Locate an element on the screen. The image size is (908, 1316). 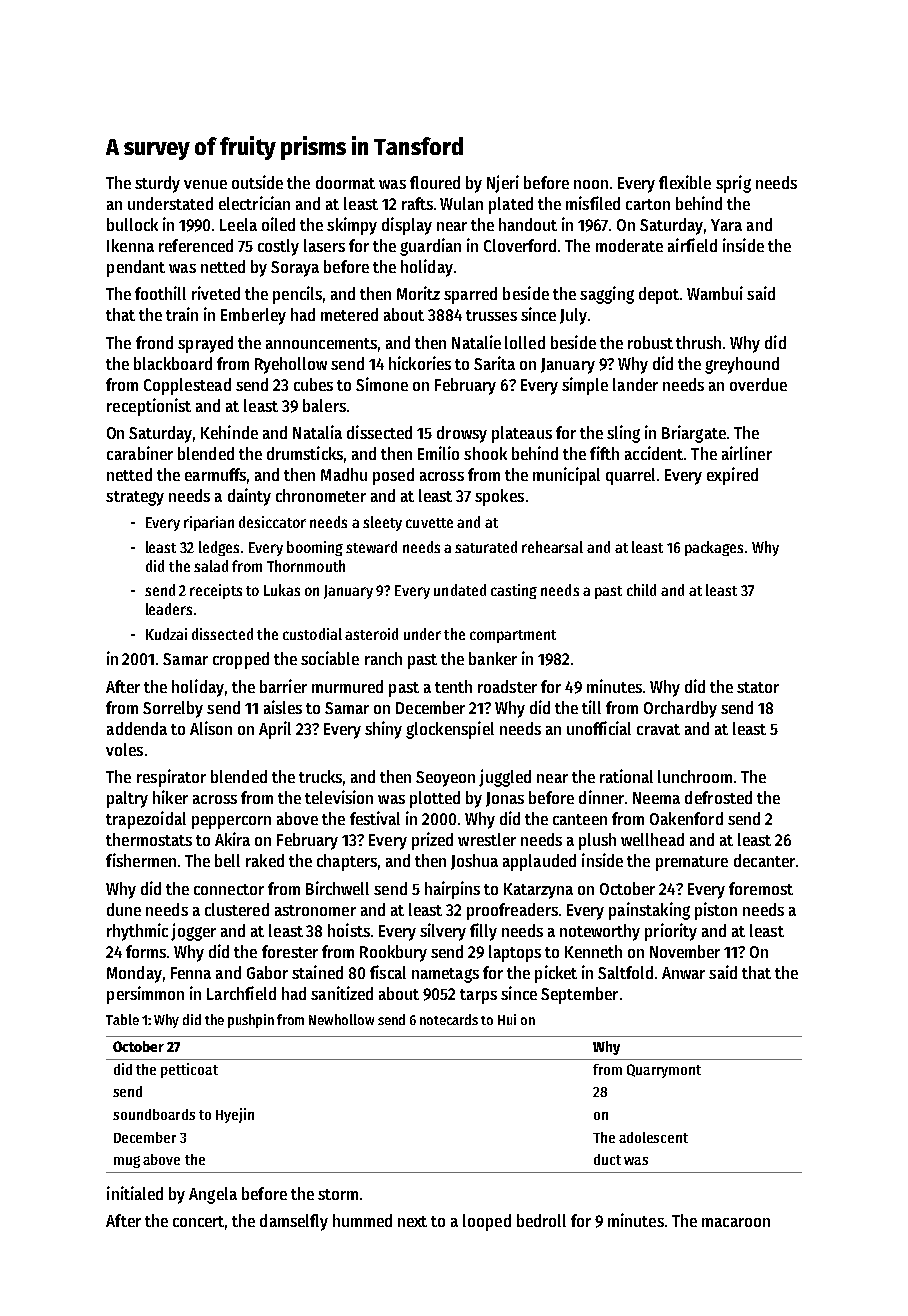
paltry is located at coordinates (127, 799).
